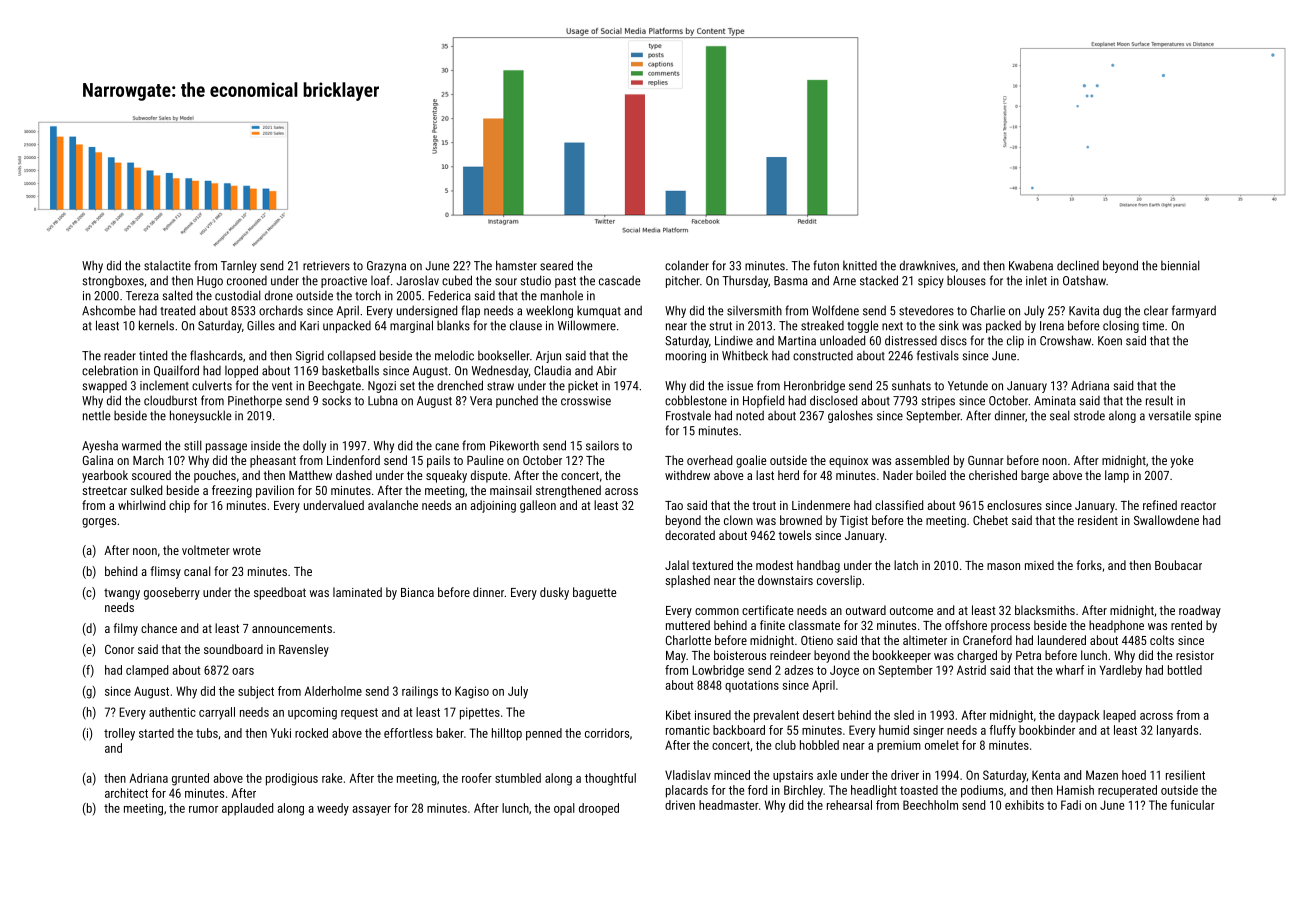 The image size is (1308, 924). Describe the element at coordinates (1159, 400) in the document. I see `result` at that location.
